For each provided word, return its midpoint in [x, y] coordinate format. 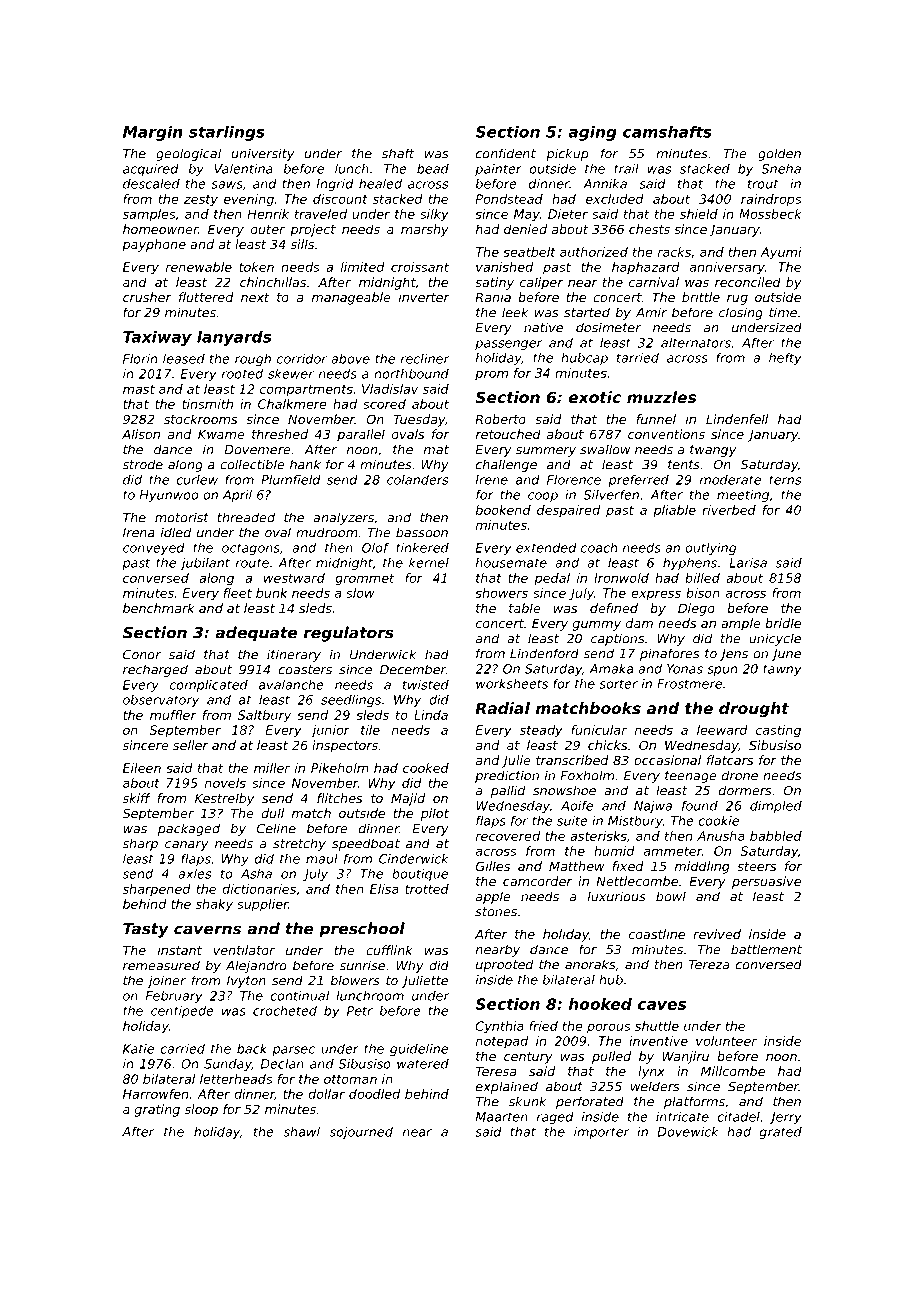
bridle [783, 623]
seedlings [351, 701]
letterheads [236, 1079]
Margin [153, 133]
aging [592, 133]
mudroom [327, 532]
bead [433, 169]
